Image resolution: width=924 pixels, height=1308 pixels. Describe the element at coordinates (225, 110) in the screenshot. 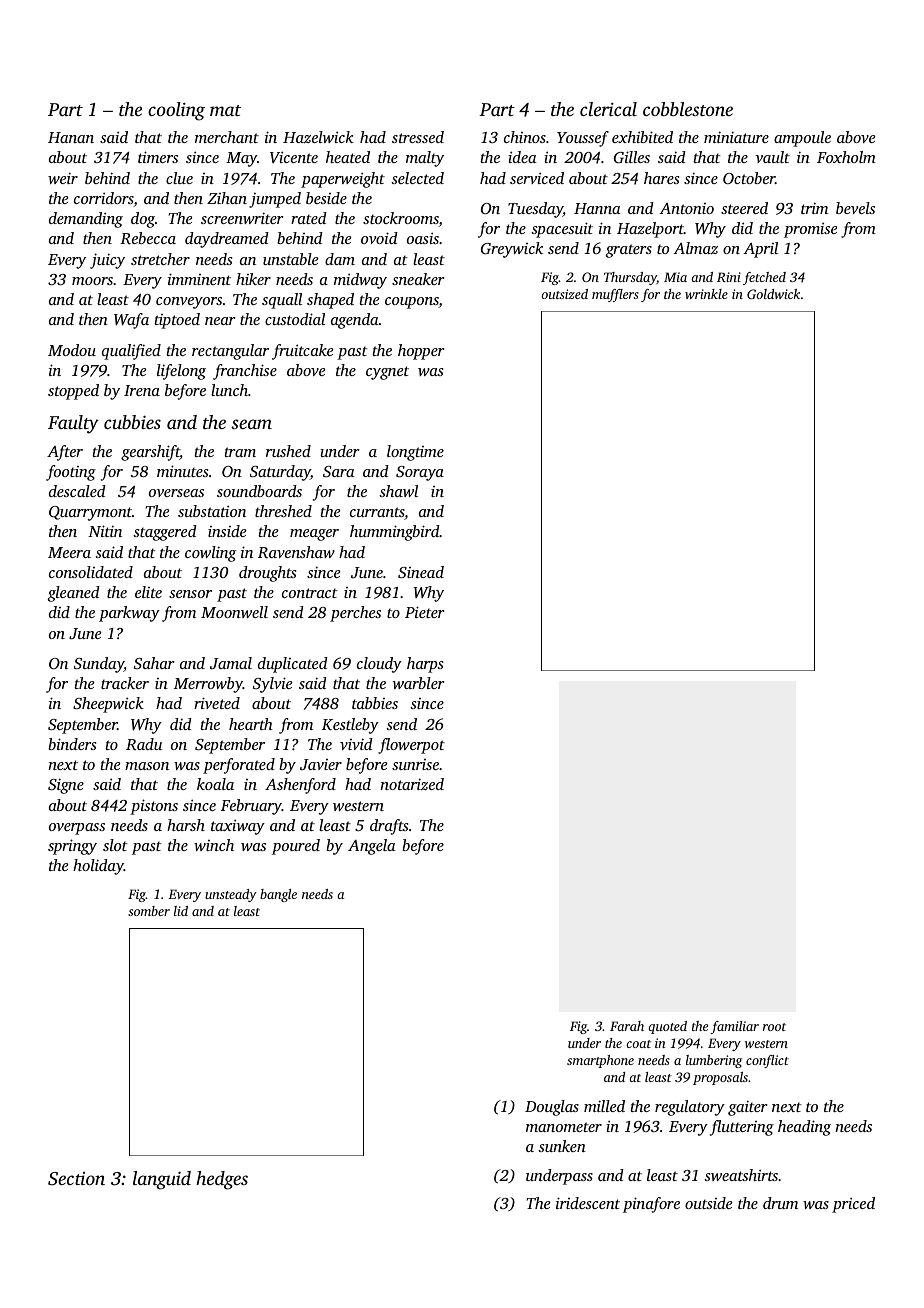

I see `mat` at that location.
